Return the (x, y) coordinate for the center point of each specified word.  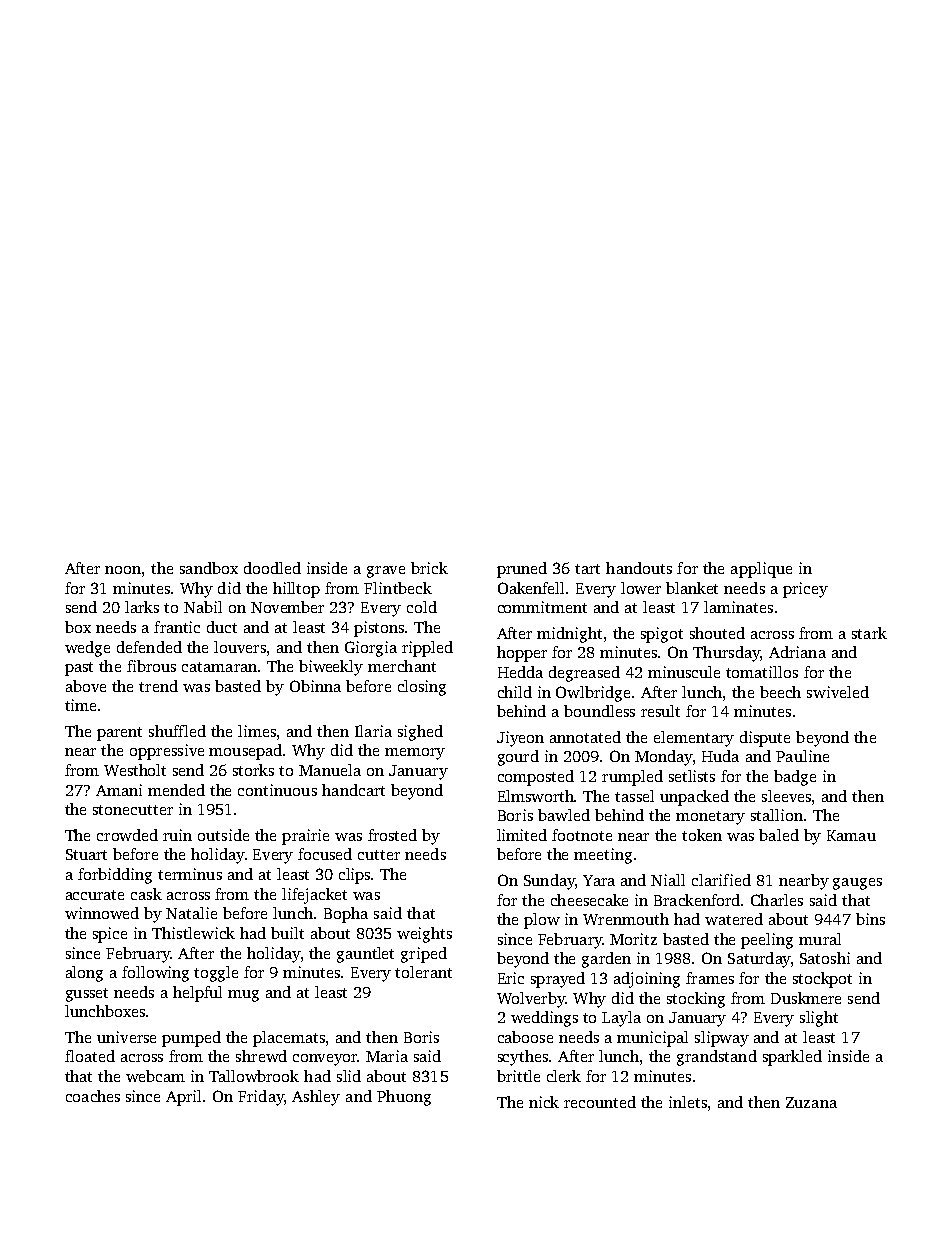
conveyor (325, 1060)
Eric (511, 978)
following (155, 974)
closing (422, 688)
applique (761, 570)
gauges (857, 884)
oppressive (167, 752)
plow (542, 921)
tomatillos (762, 672)
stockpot (822, 980)
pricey (805, 590)
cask (146, 894)
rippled (427, 649)
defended (149, 647)
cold (422, 607)
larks (142, 607)
